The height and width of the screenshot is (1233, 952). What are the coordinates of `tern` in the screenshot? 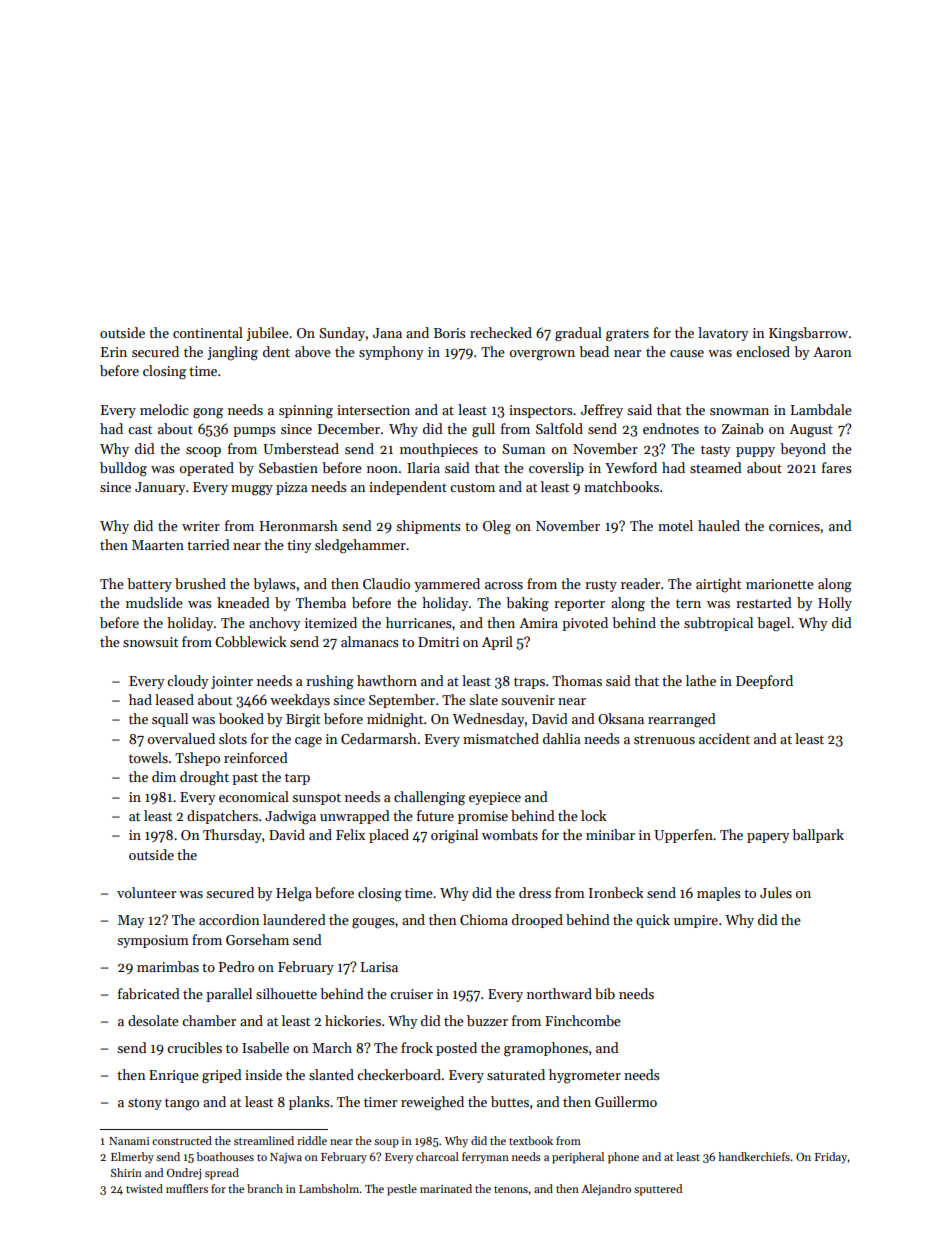 It's located at (688, 603).
